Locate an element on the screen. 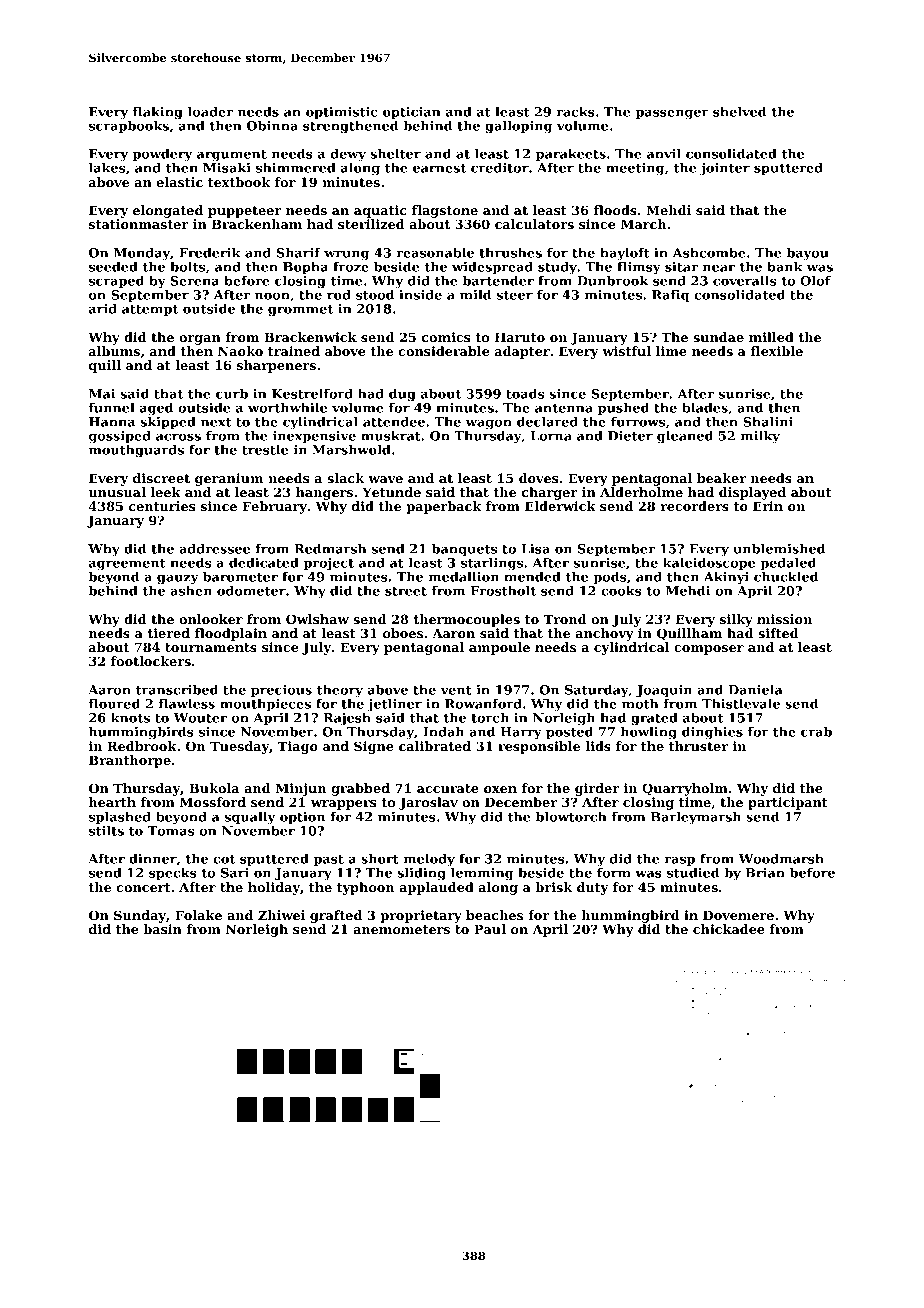 This screenshot has height=1308, width=924. concert is located at coordinates (143, 887).
